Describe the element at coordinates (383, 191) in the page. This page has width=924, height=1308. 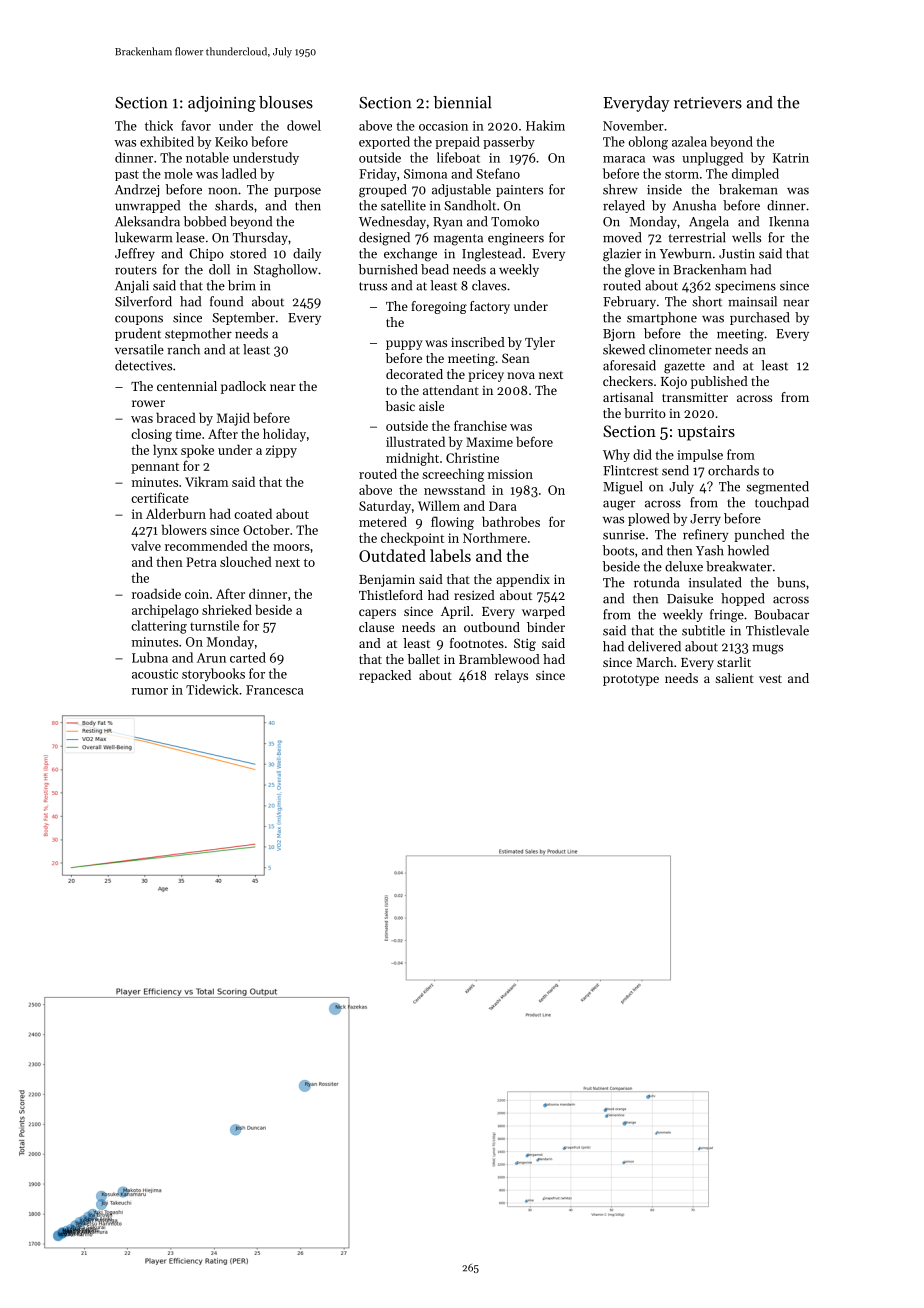
I see `grouped` at that location.
